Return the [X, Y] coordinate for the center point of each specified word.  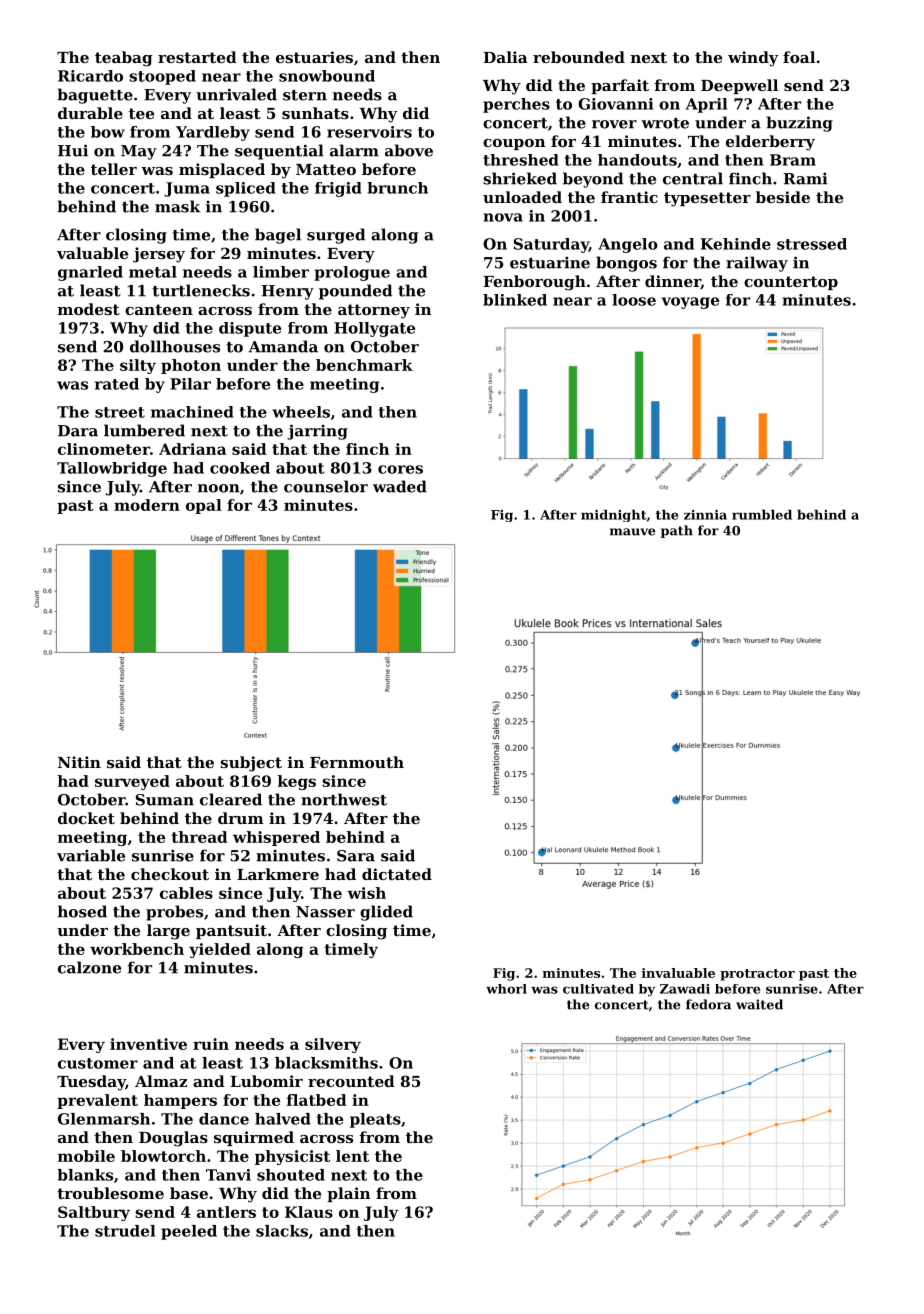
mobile [86, 1156]
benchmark [364, 365]
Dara [78, 431]
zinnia [705, 515]
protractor [757, 975]
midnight [614, 515]
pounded [355, 292]
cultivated [598, 989]
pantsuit [231, 931]
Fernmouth [357, 762]
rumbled [762, 514]
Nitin [79, 762]
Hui [73, 150]
